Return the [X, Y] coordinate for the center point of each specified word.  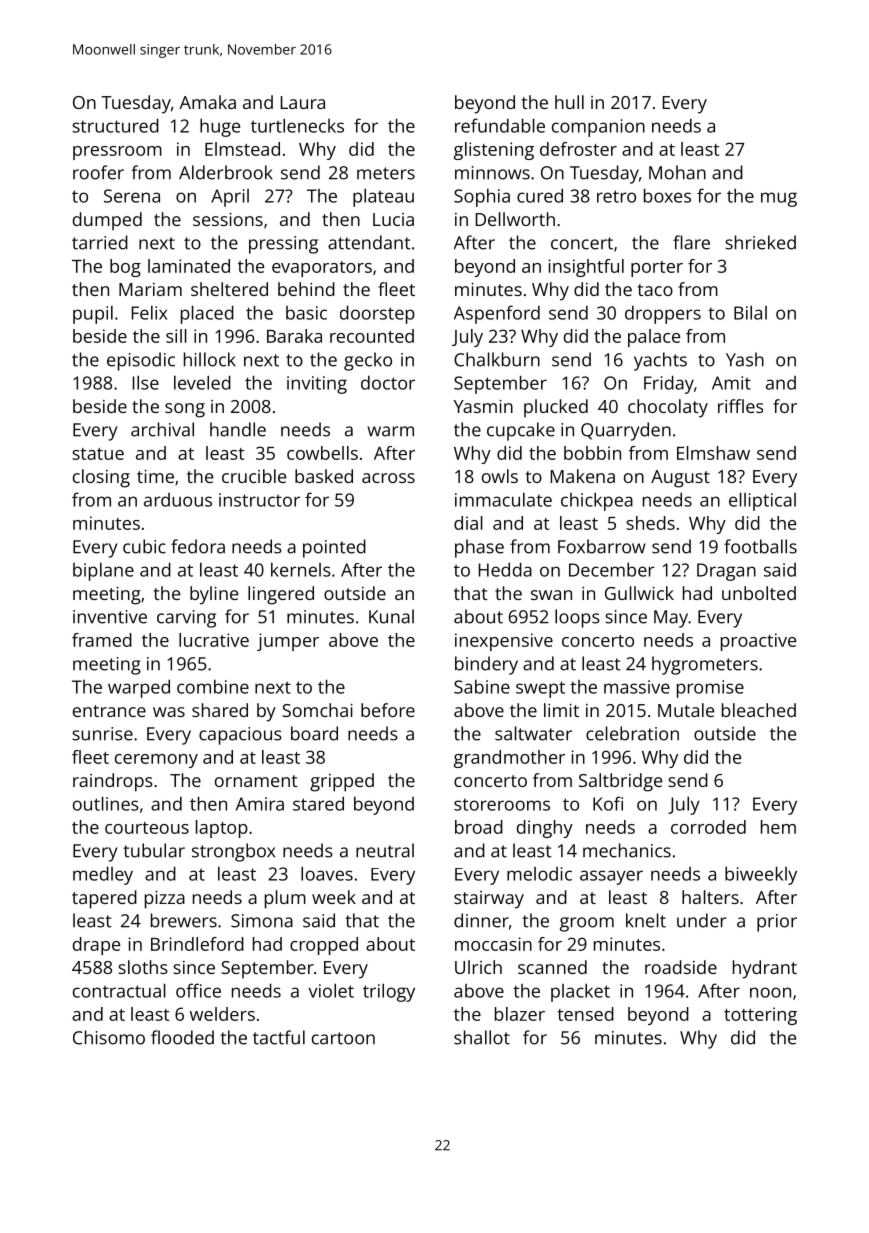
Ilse [146, 382]
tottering [760, 1016]
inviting [317, 385]
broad [479, 827]
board [314, 733]
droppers [663, 315]
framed [102, 640]
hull [569, 102]
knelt [646, 920]
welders [222, 1014]
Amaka [207, 102]
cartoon [343, 1038]
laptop [222, 829]
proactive [758, 642]
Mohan [677, 172]
